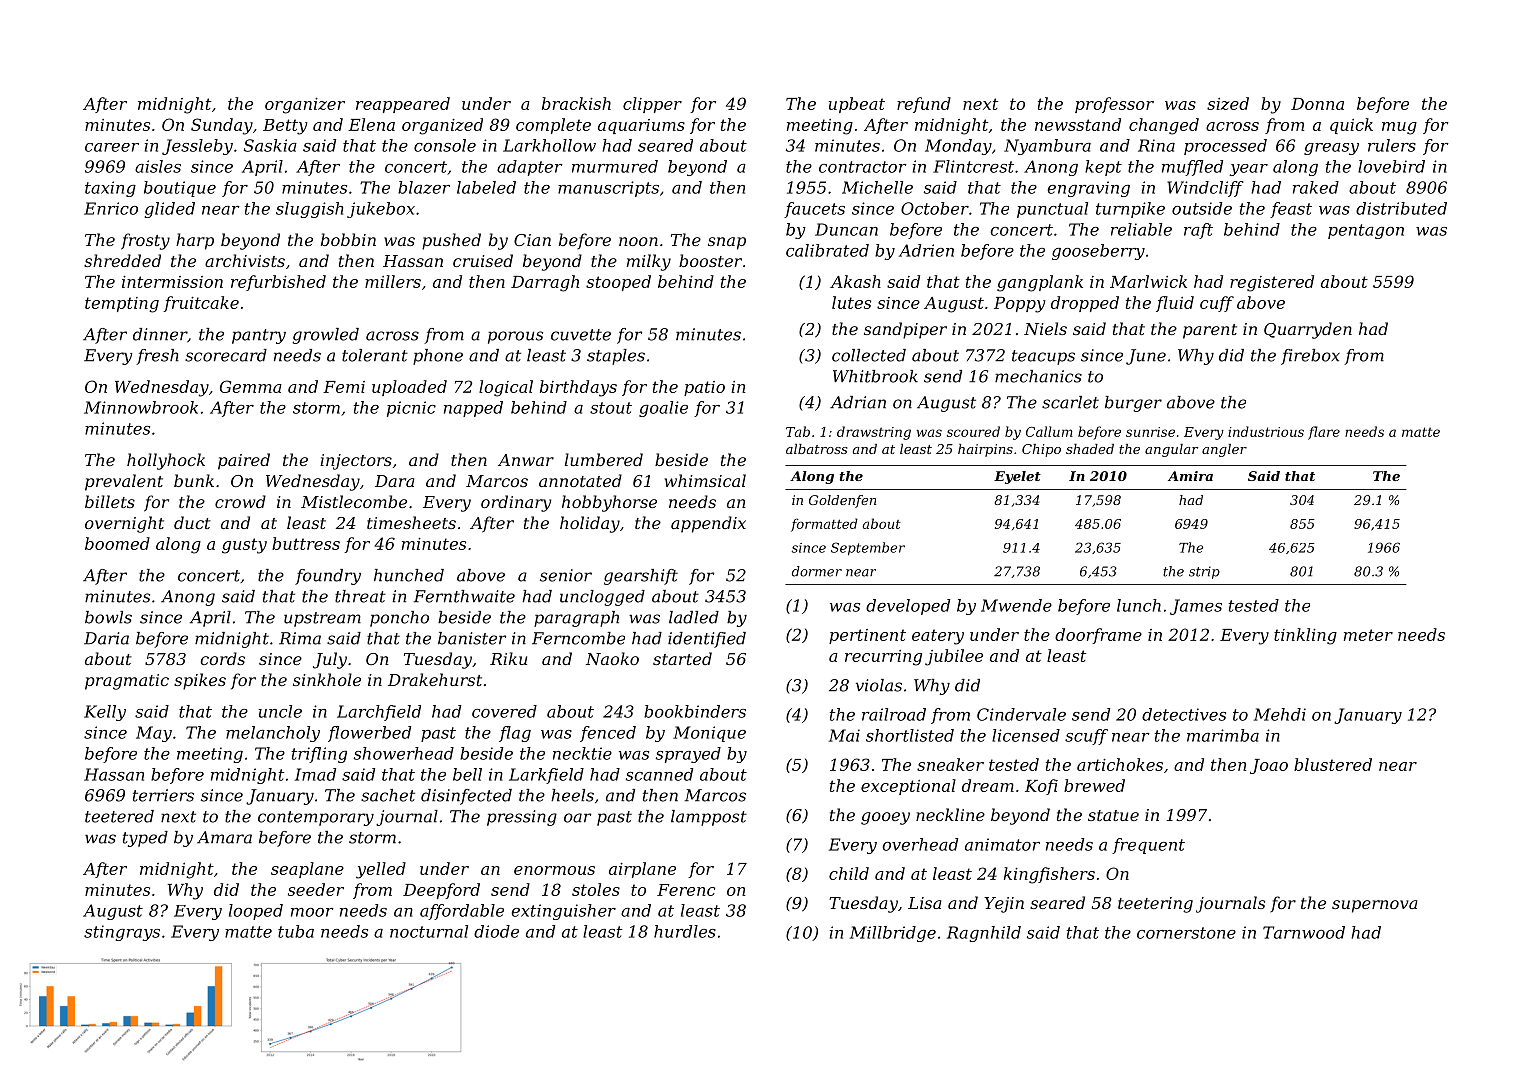  I want to click on muffled, so click(1192, 168).
